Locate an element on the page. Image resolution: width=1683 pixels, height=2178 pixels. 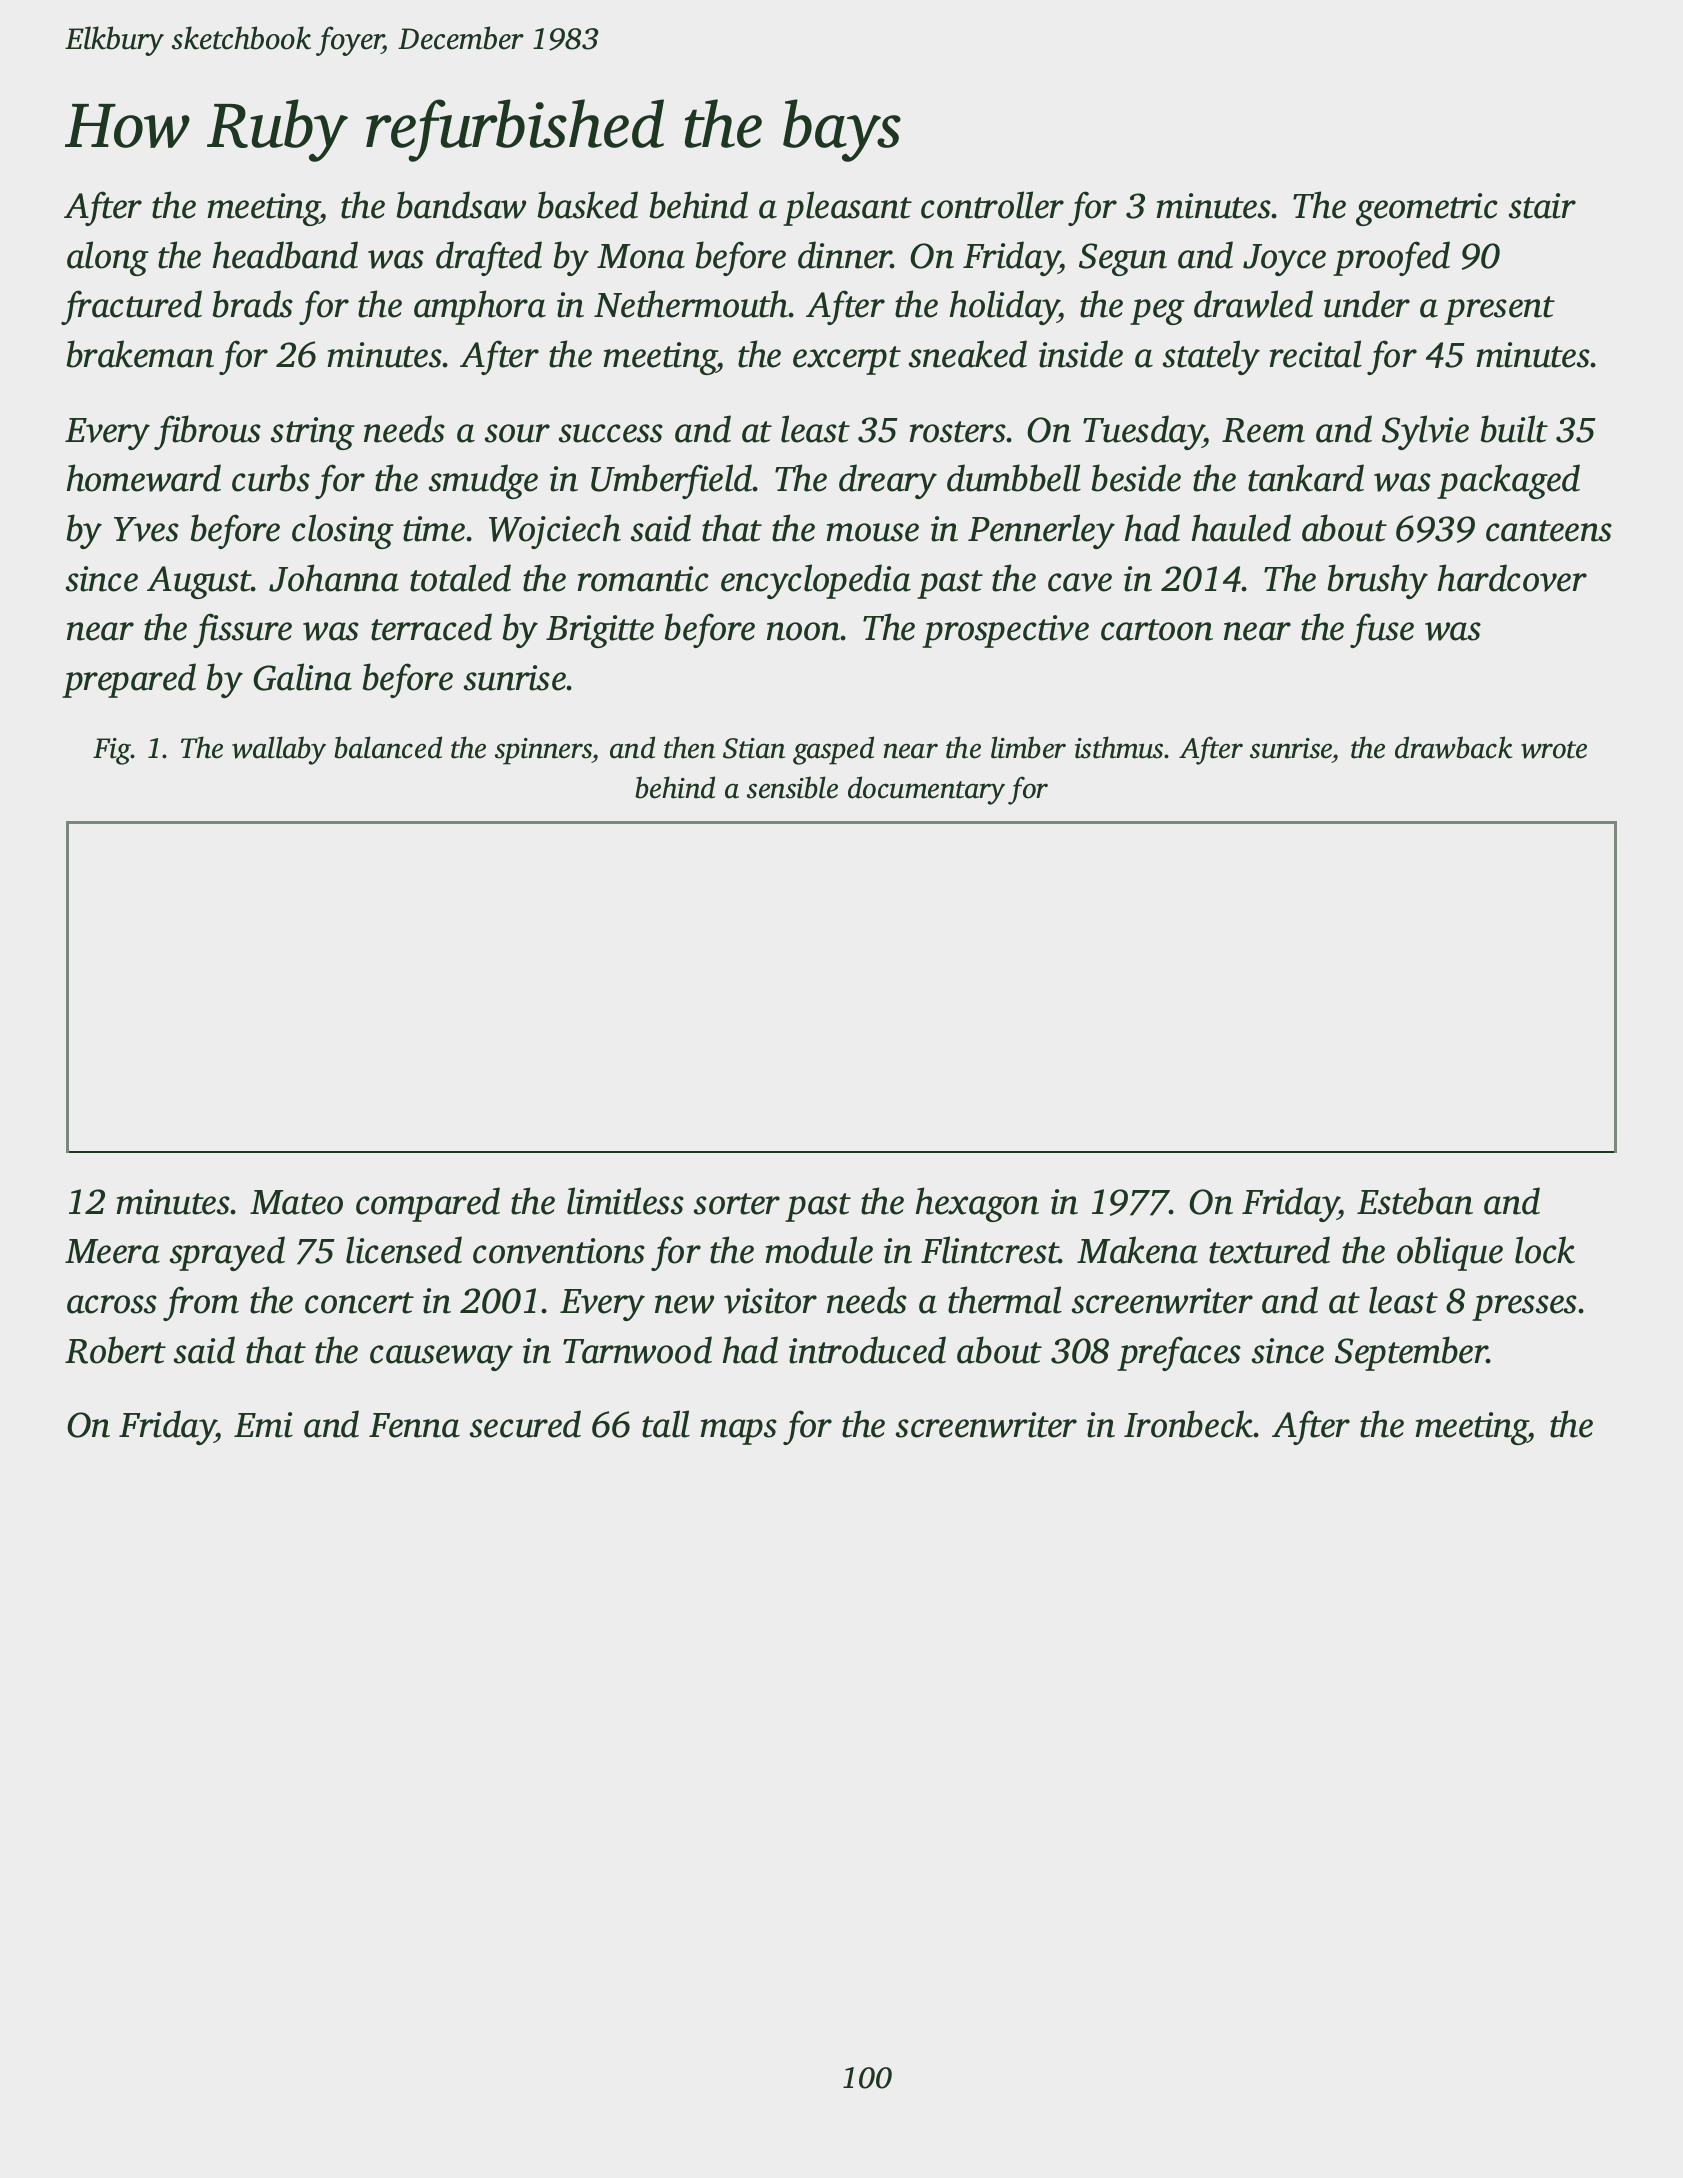
dumbbell is located at coordinates (1014, 478).
